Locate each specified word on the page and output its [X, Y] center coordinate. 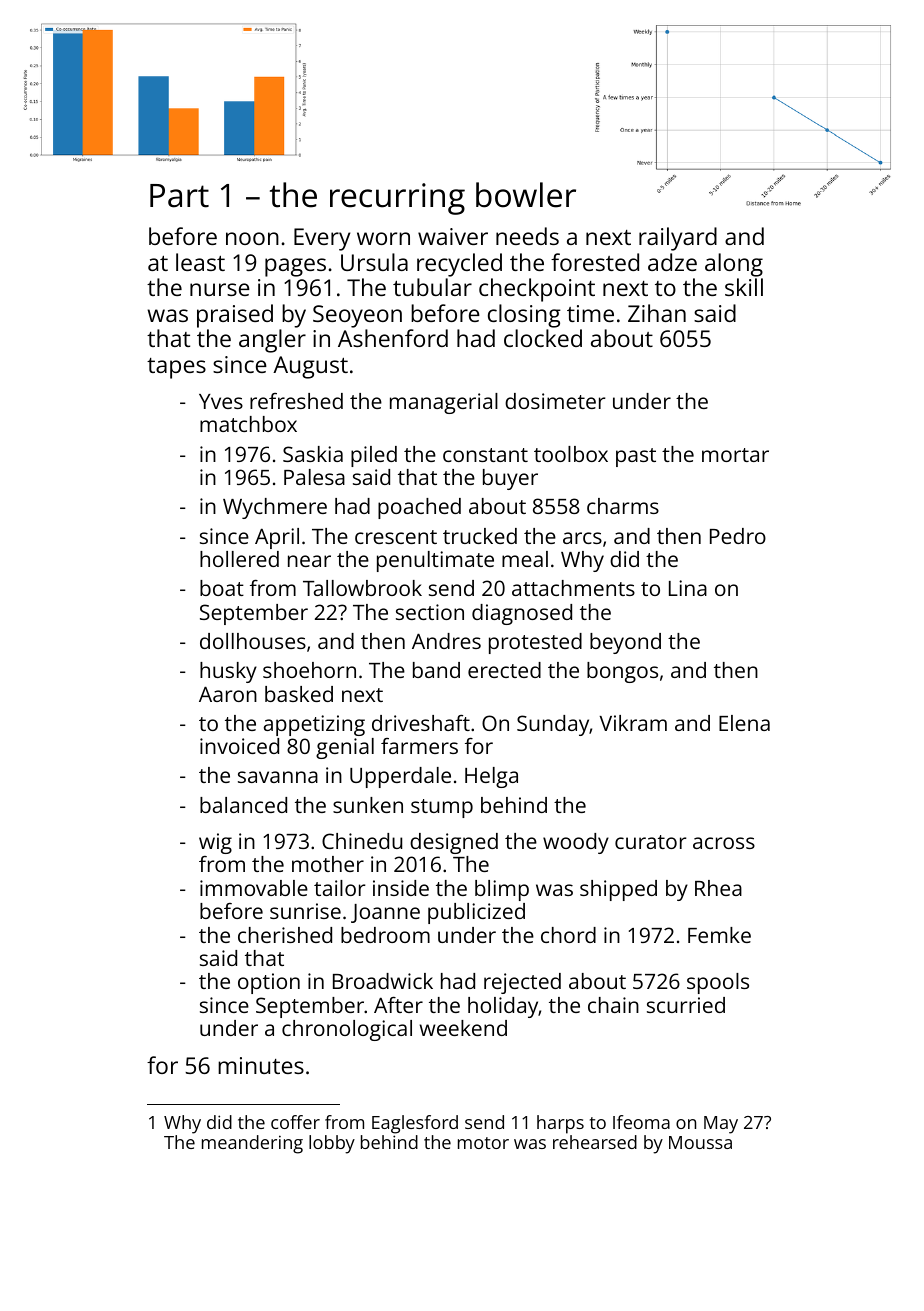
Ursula [374, 262]
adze [672, 262]
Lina [688, 588]
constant [485, 455]
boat [222, 588]
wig [215, 843]
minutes [261, 1065]
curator [650, 842]
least [200, 262]
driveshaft [421, 723]
